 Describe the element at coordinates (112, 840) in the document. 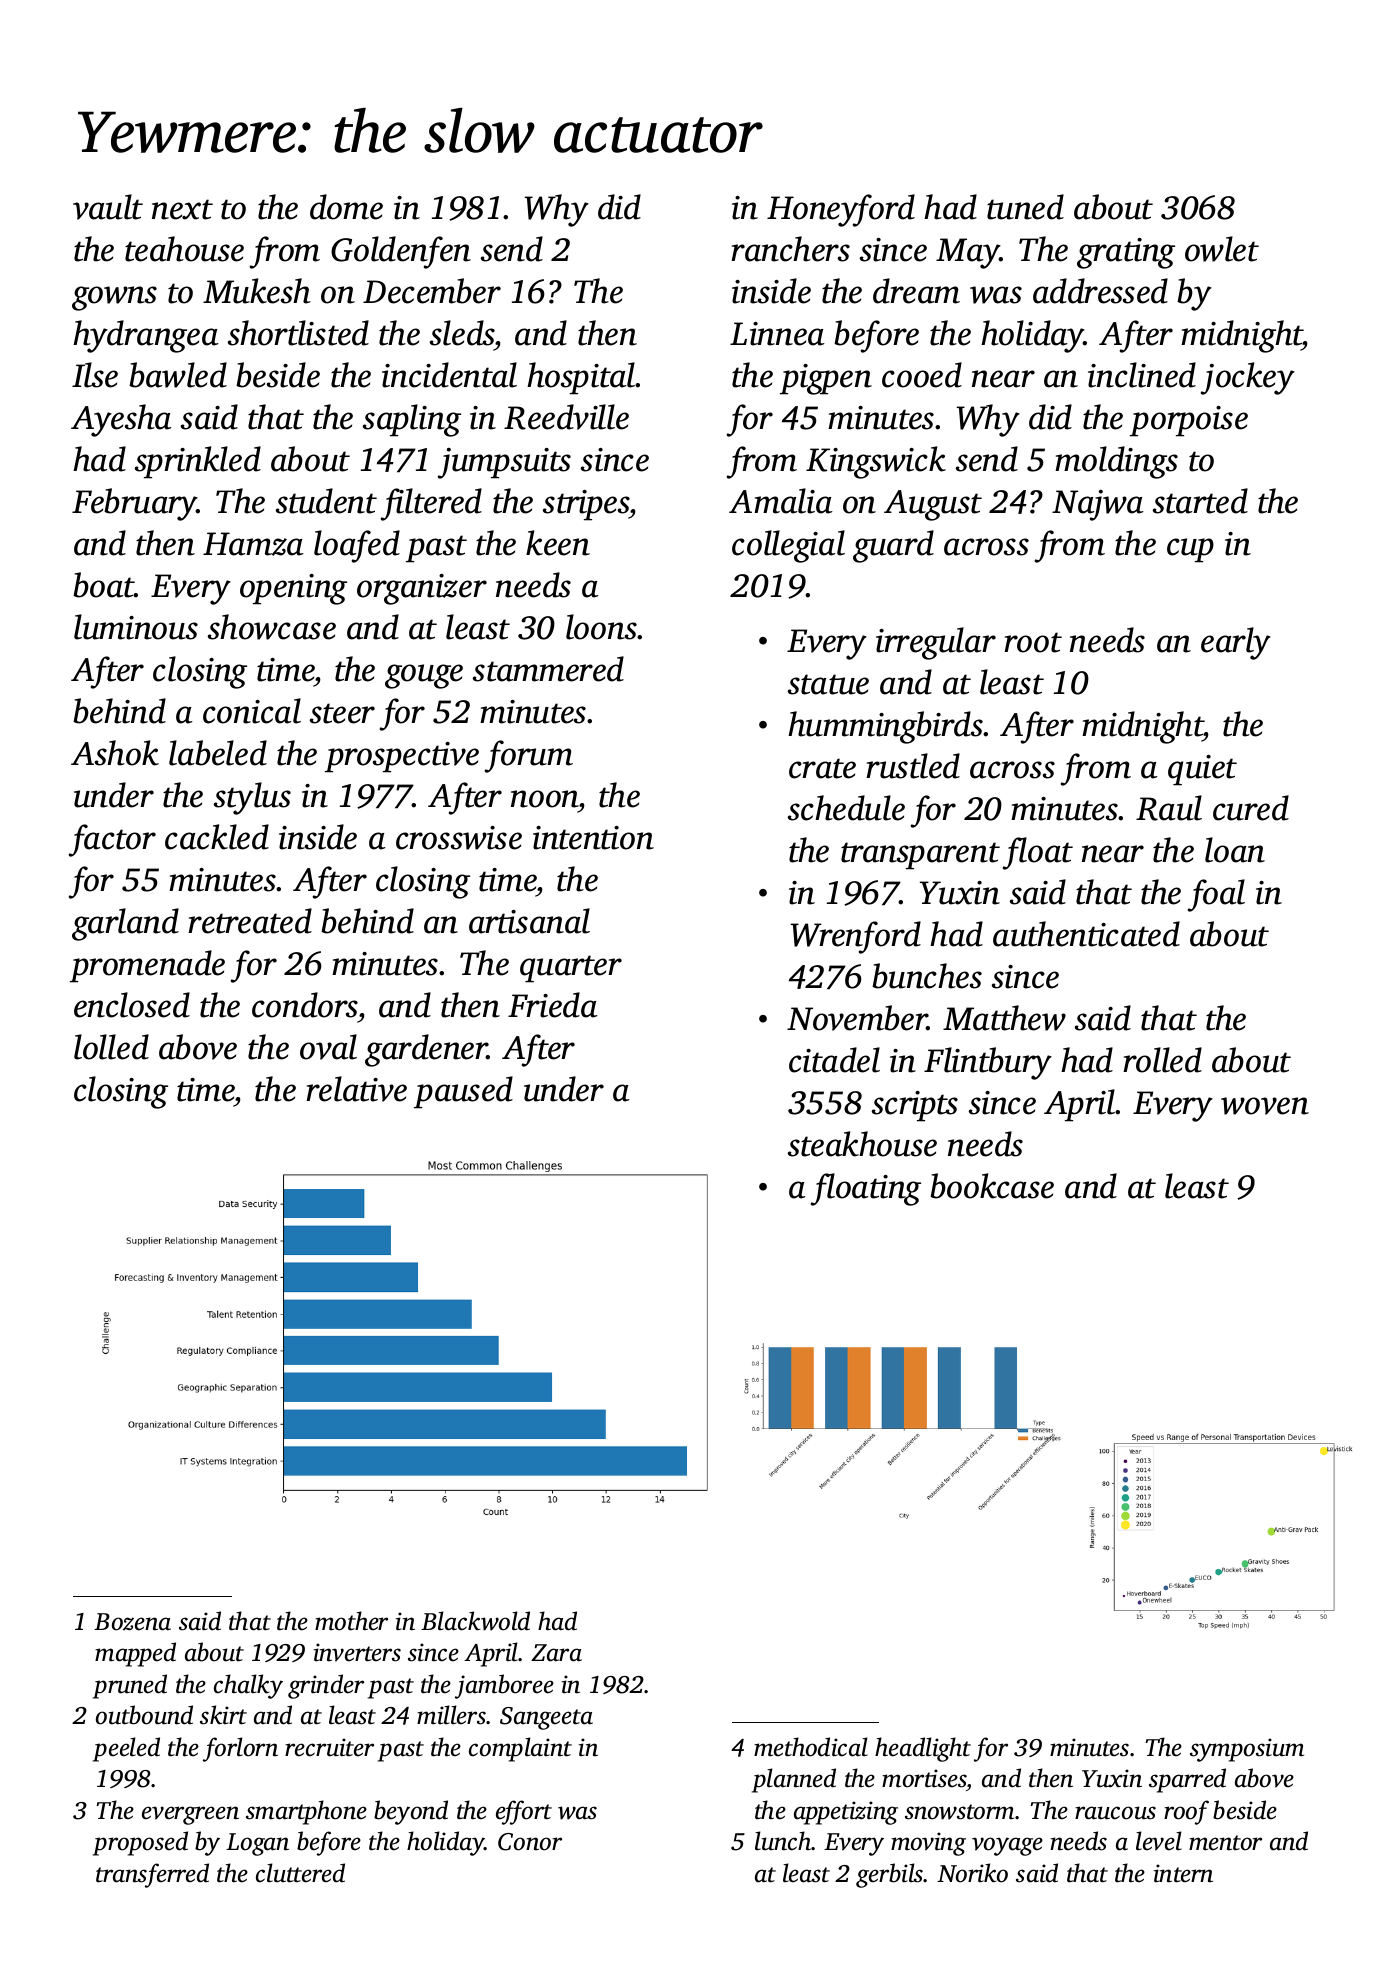

I see `factor` at that location.
